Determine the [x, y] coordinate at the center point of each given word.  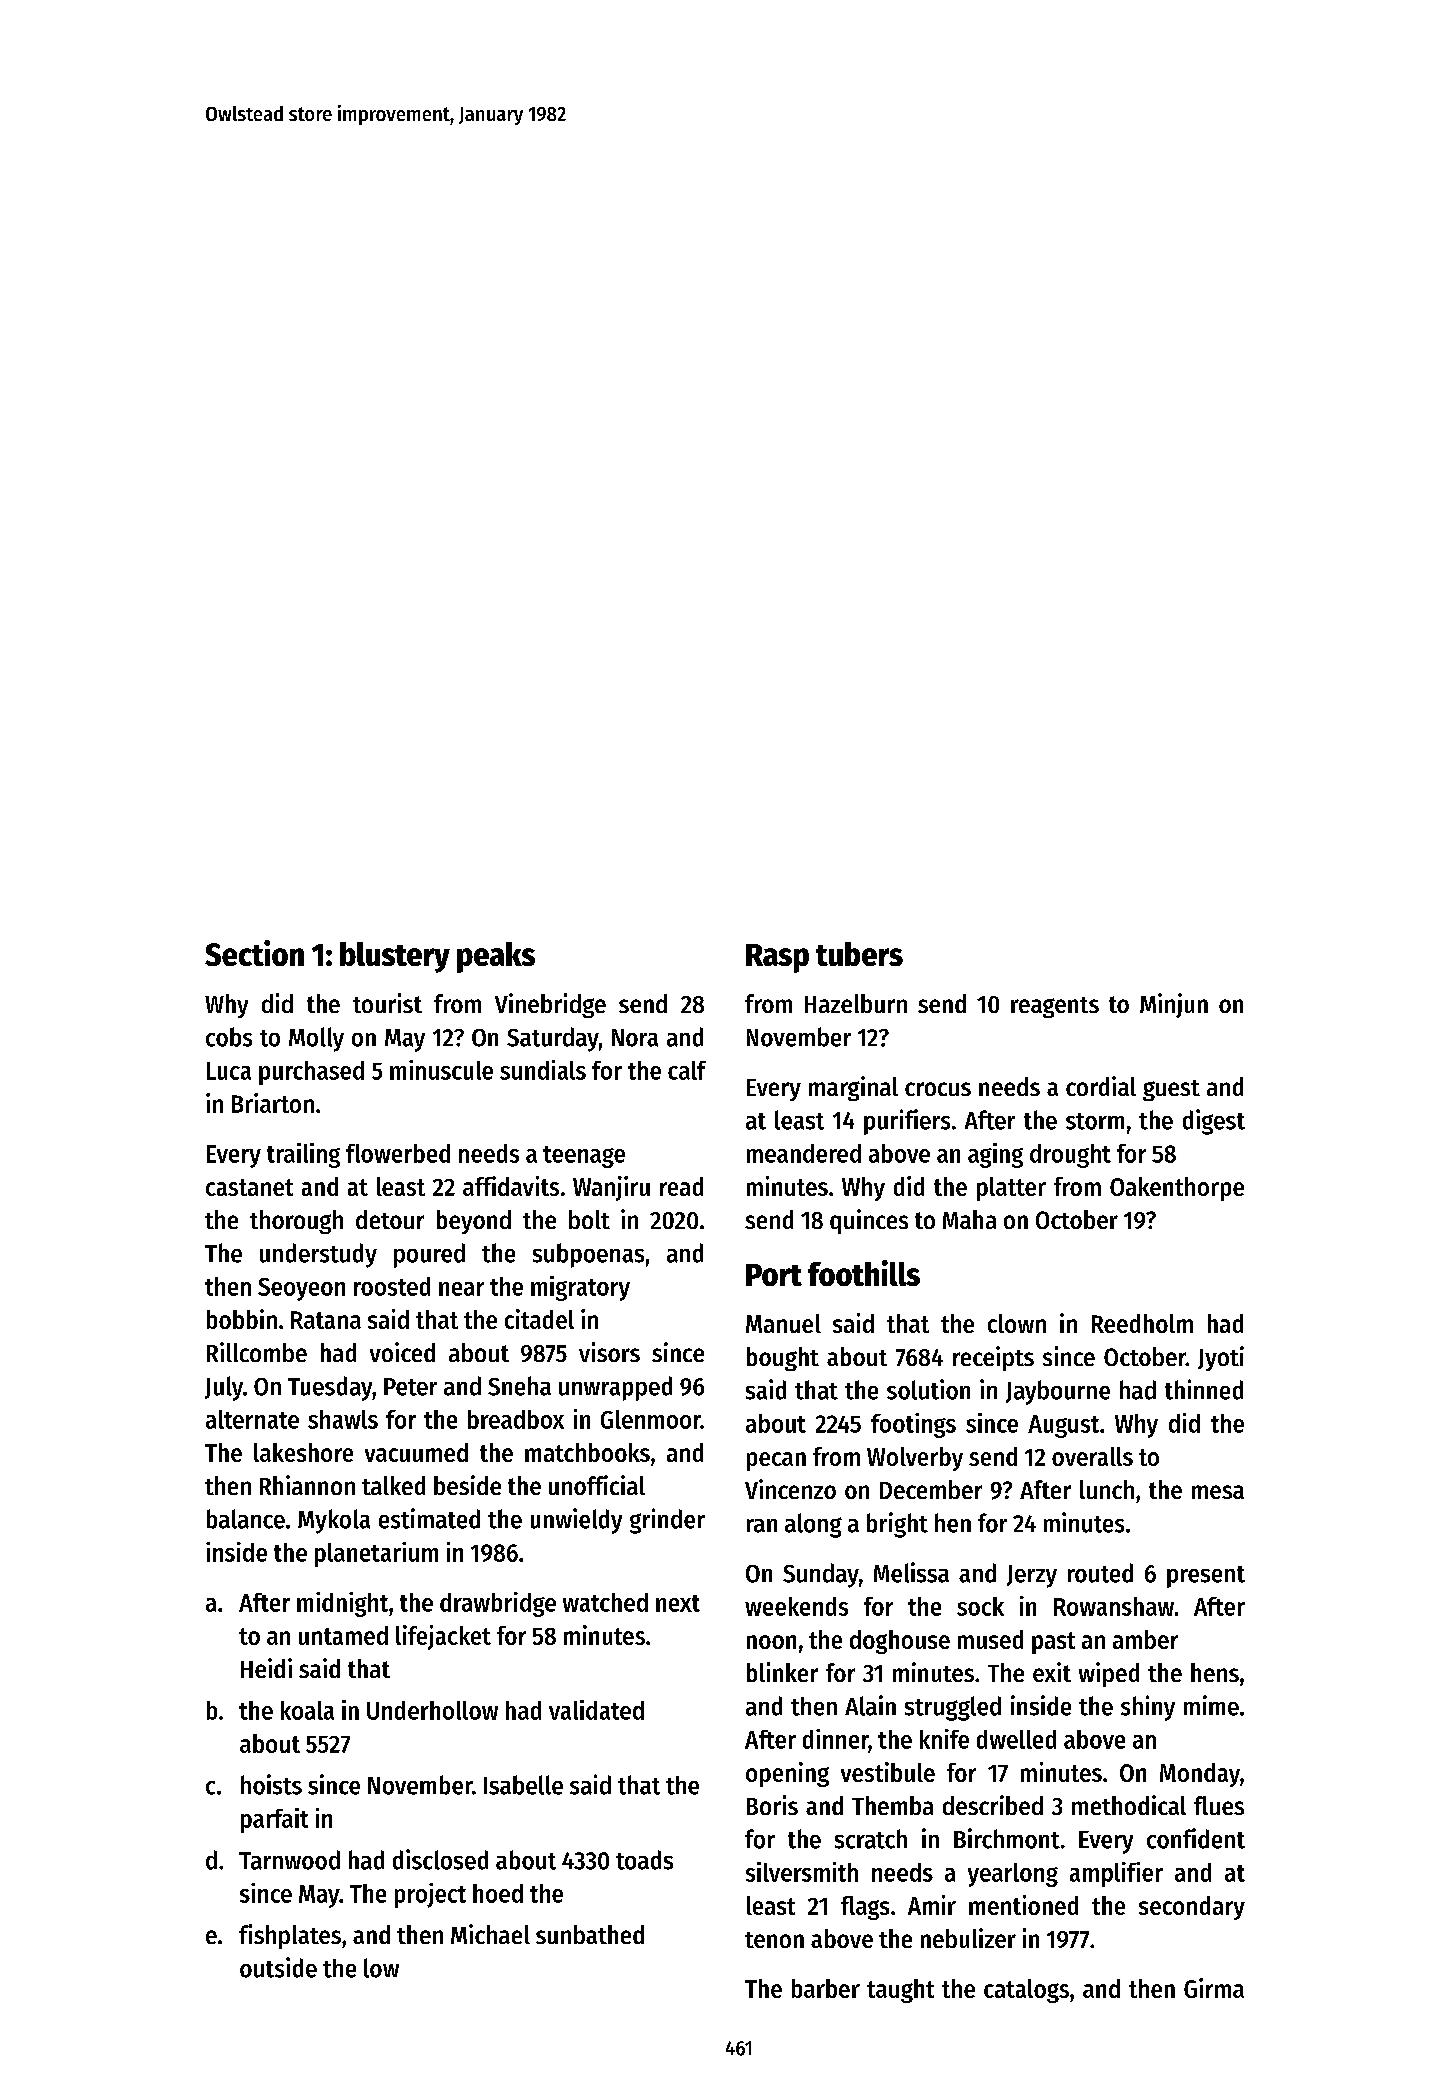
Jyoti [1221, 1358]
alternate [252, 1419]
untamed [343, 1635]
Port [774, 1275]
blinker [782, 1672]
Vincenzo [790, 1489]
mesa [1218, 1492]
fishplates [290, 1936]
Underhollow [432, 1710]
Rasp [777, 958]
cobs [229, 1037]
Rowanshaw [1114, 1606]
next [678, 1603]
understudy [318, 1255]
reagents [1055, 1007]
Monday [1200, 1775]
